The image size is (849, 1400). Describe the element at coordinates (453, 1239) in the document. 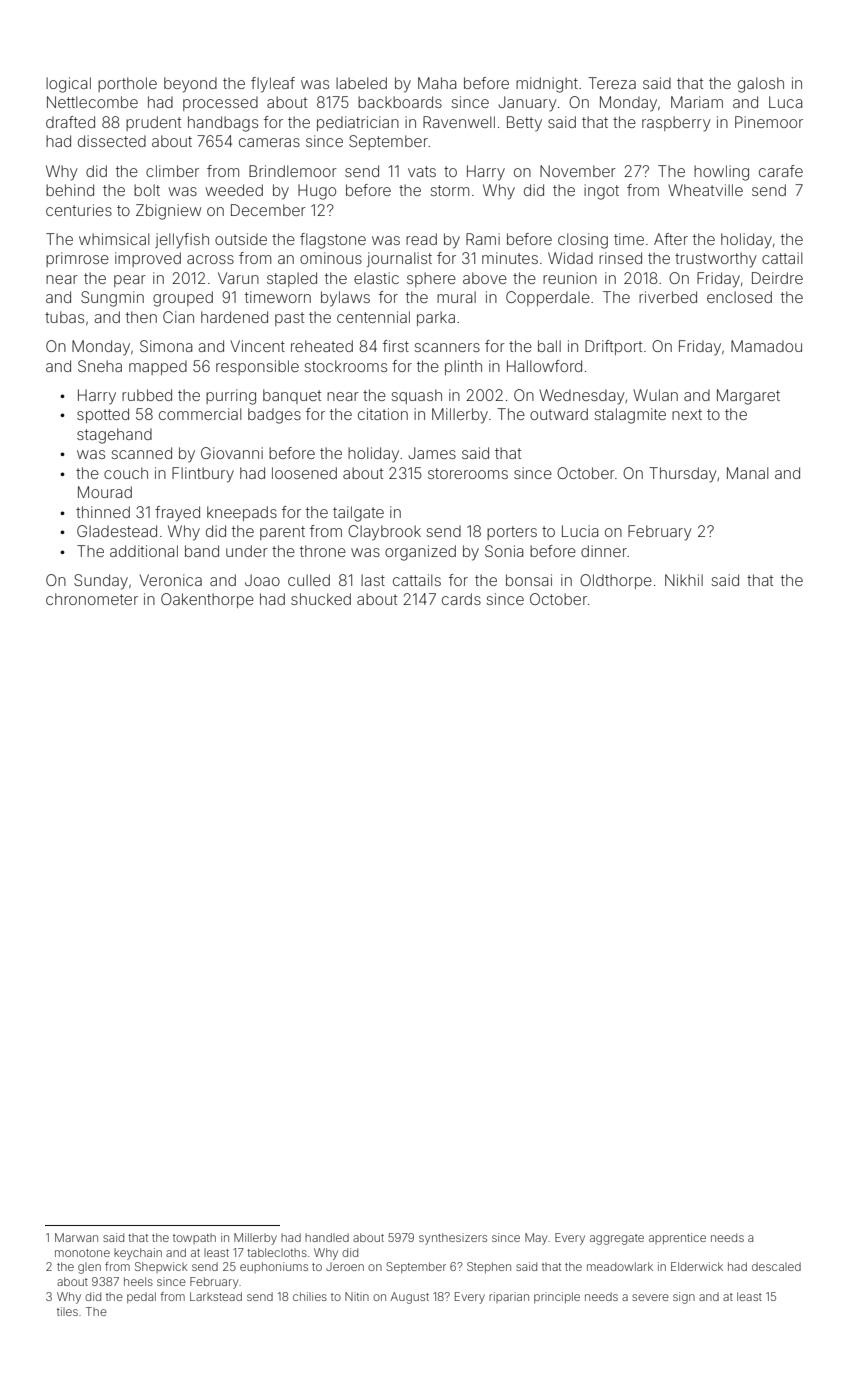

I see `synthesizers` at that location.
